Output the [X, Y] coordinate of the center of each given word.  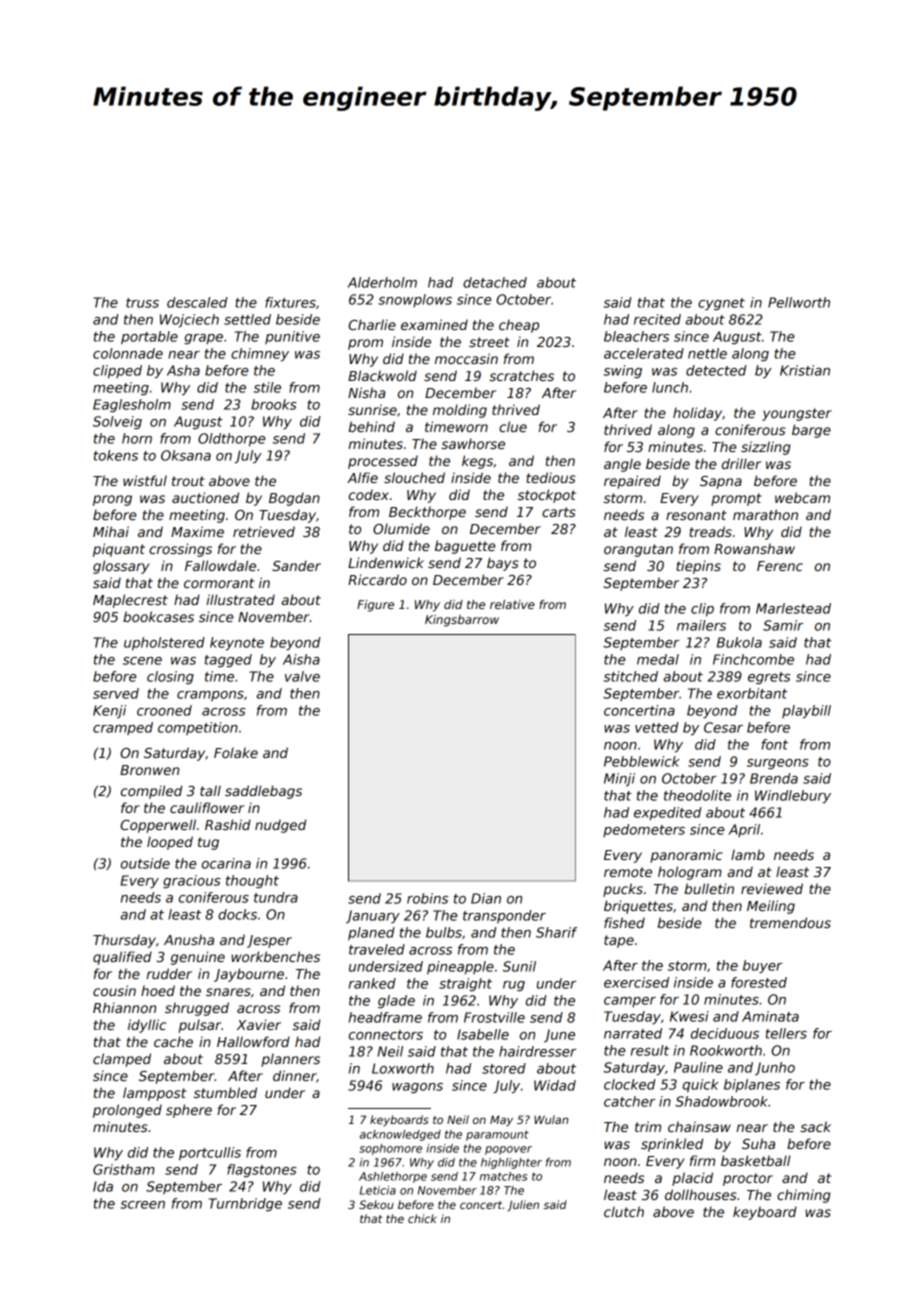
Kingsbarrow [462, 621]
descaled [197, 302]
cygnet [721, 304]
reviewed [772, 888]
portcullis [210, 1154]
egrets [769, 678]
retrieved [264, 531]
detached [495, 282]
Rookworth [726, 1050]
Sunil [519, 966]
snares [228, 992]
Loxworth [403, 1068]
